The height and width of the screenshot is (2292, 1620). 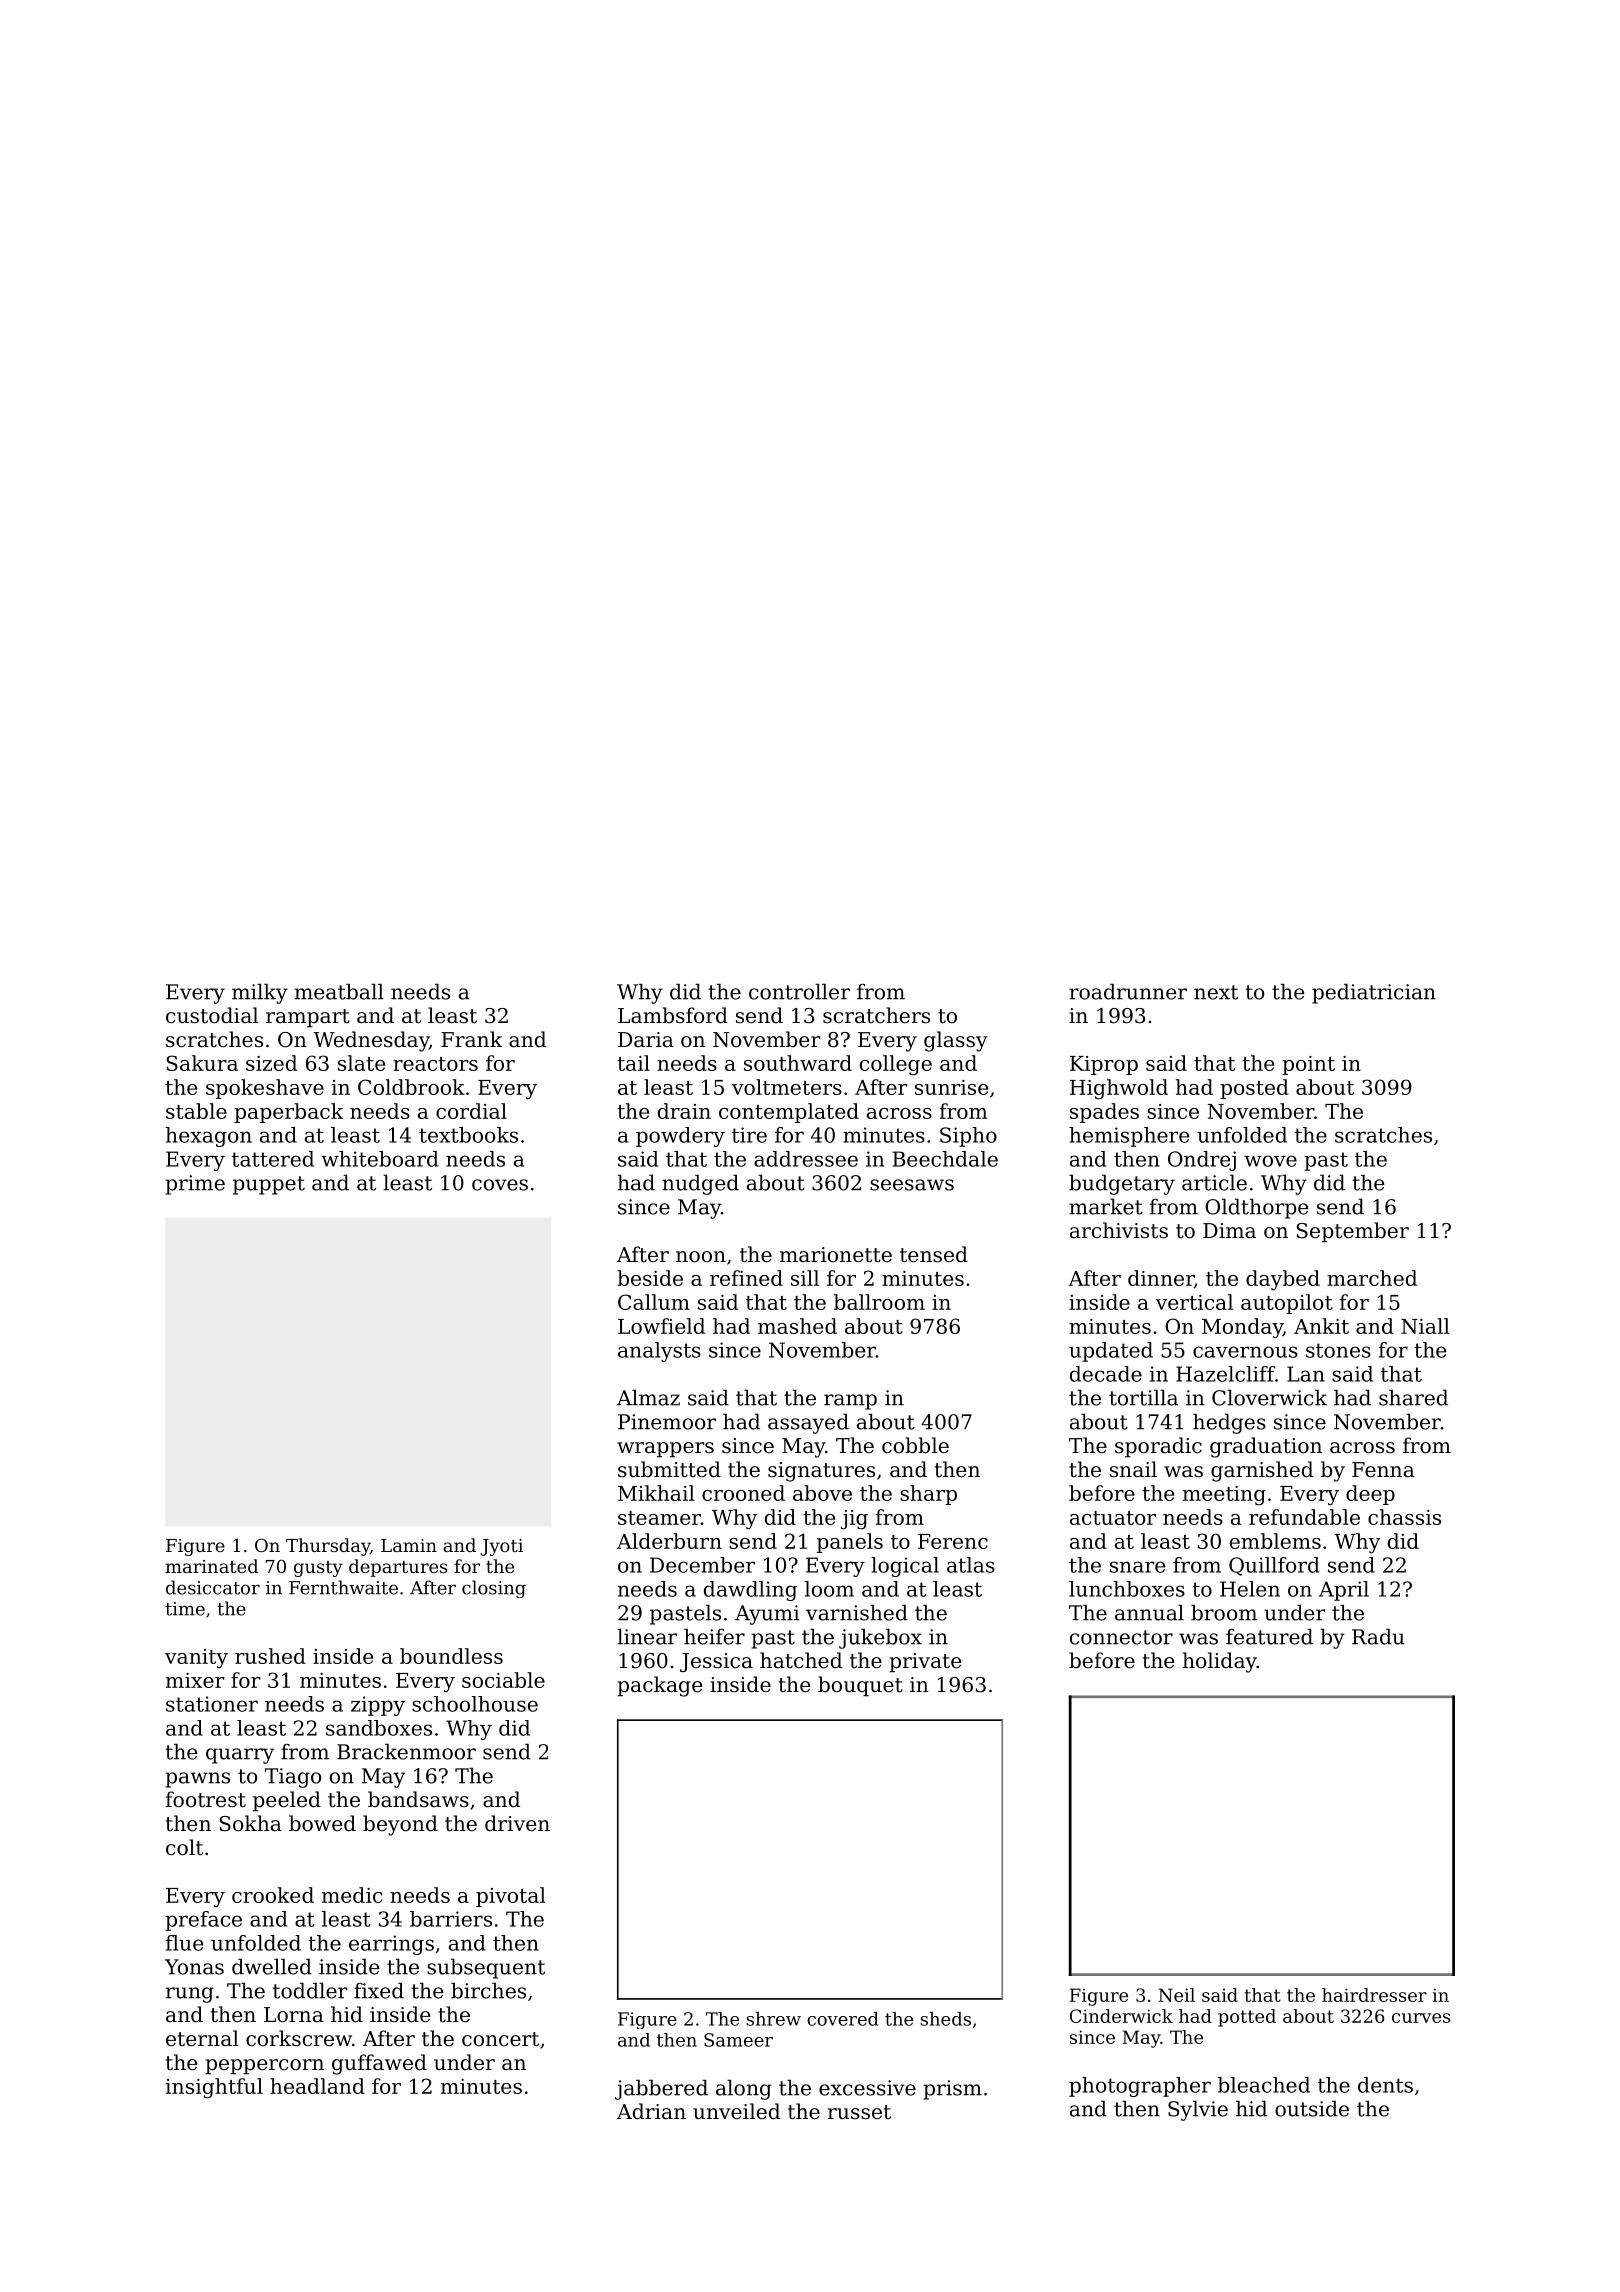 I want to click on refundable, so click(x=1304, y=1517).
